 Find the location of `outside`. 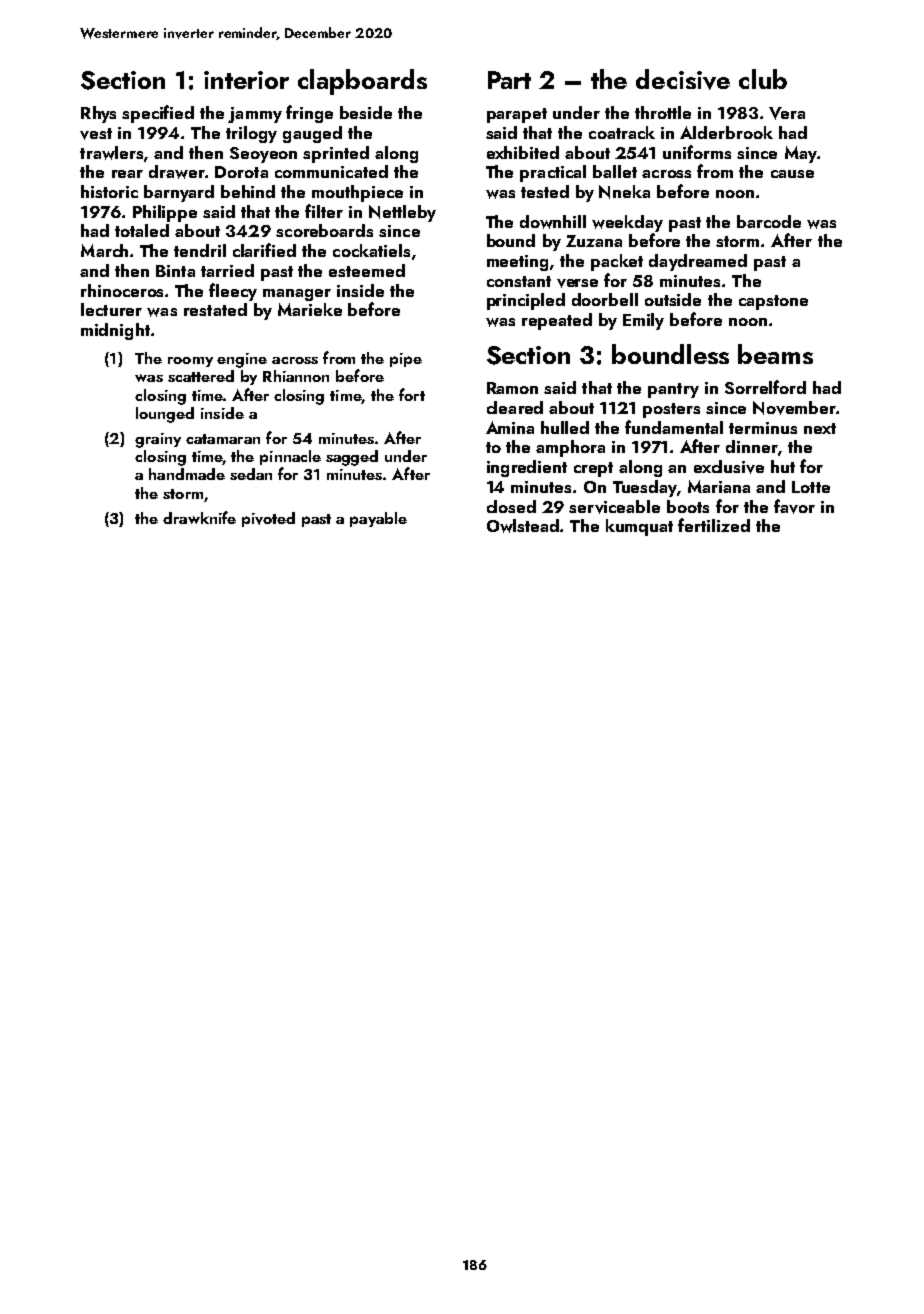

outside is located at coordinates (673, 299).
